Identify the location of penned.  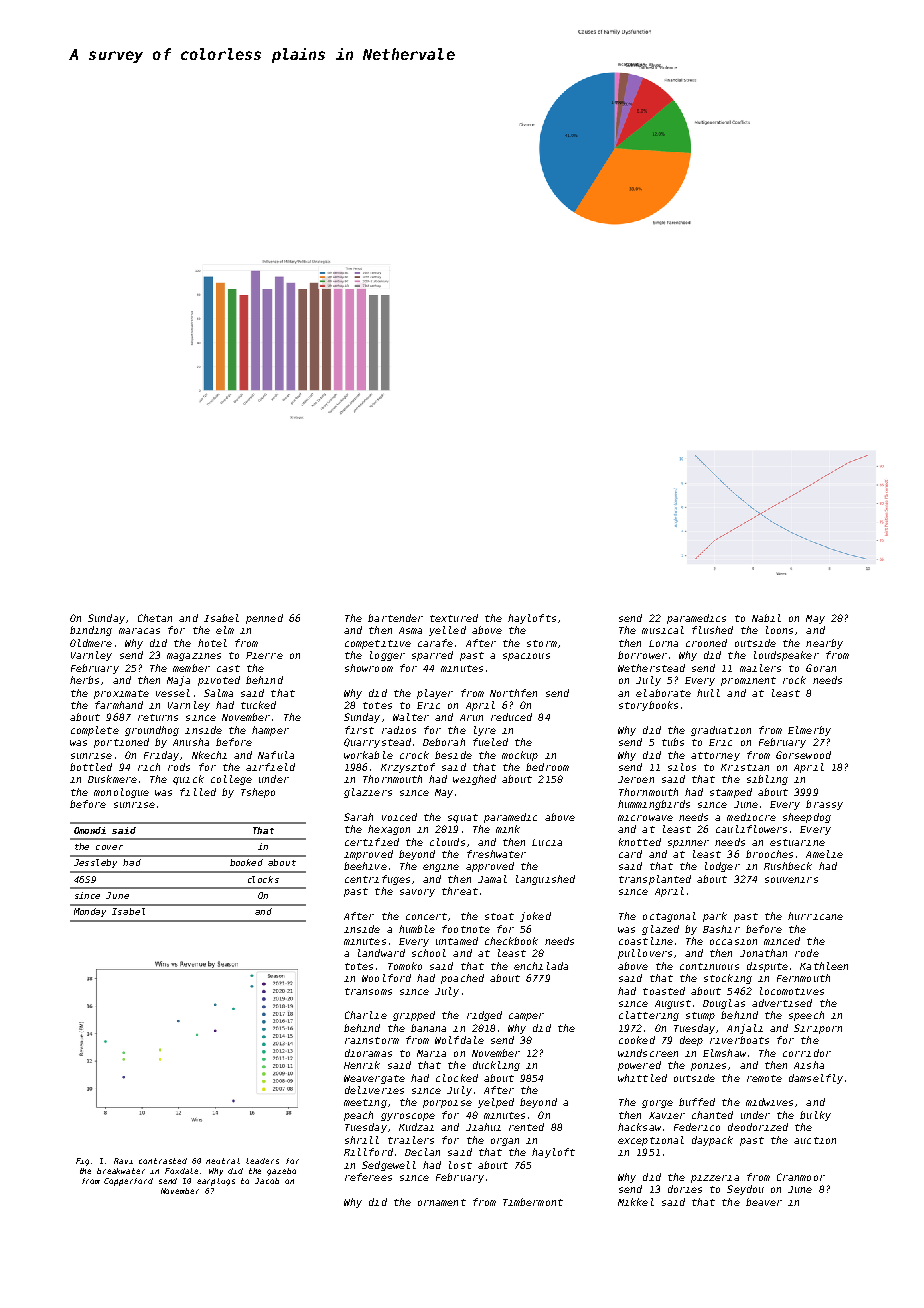
(264, 619).
